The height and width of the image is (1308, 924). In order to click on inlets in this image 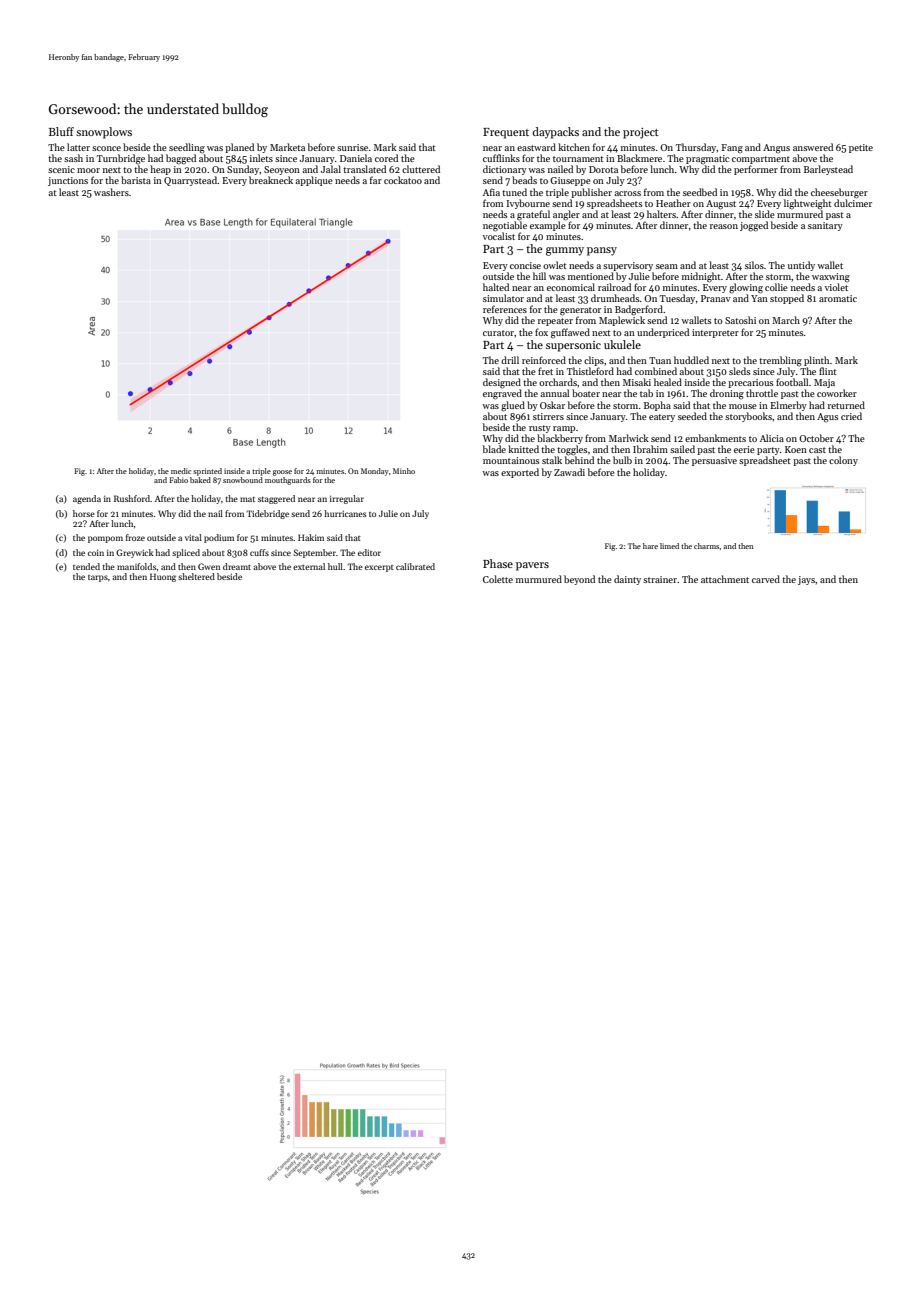, I will do `click(261, 158)`.
